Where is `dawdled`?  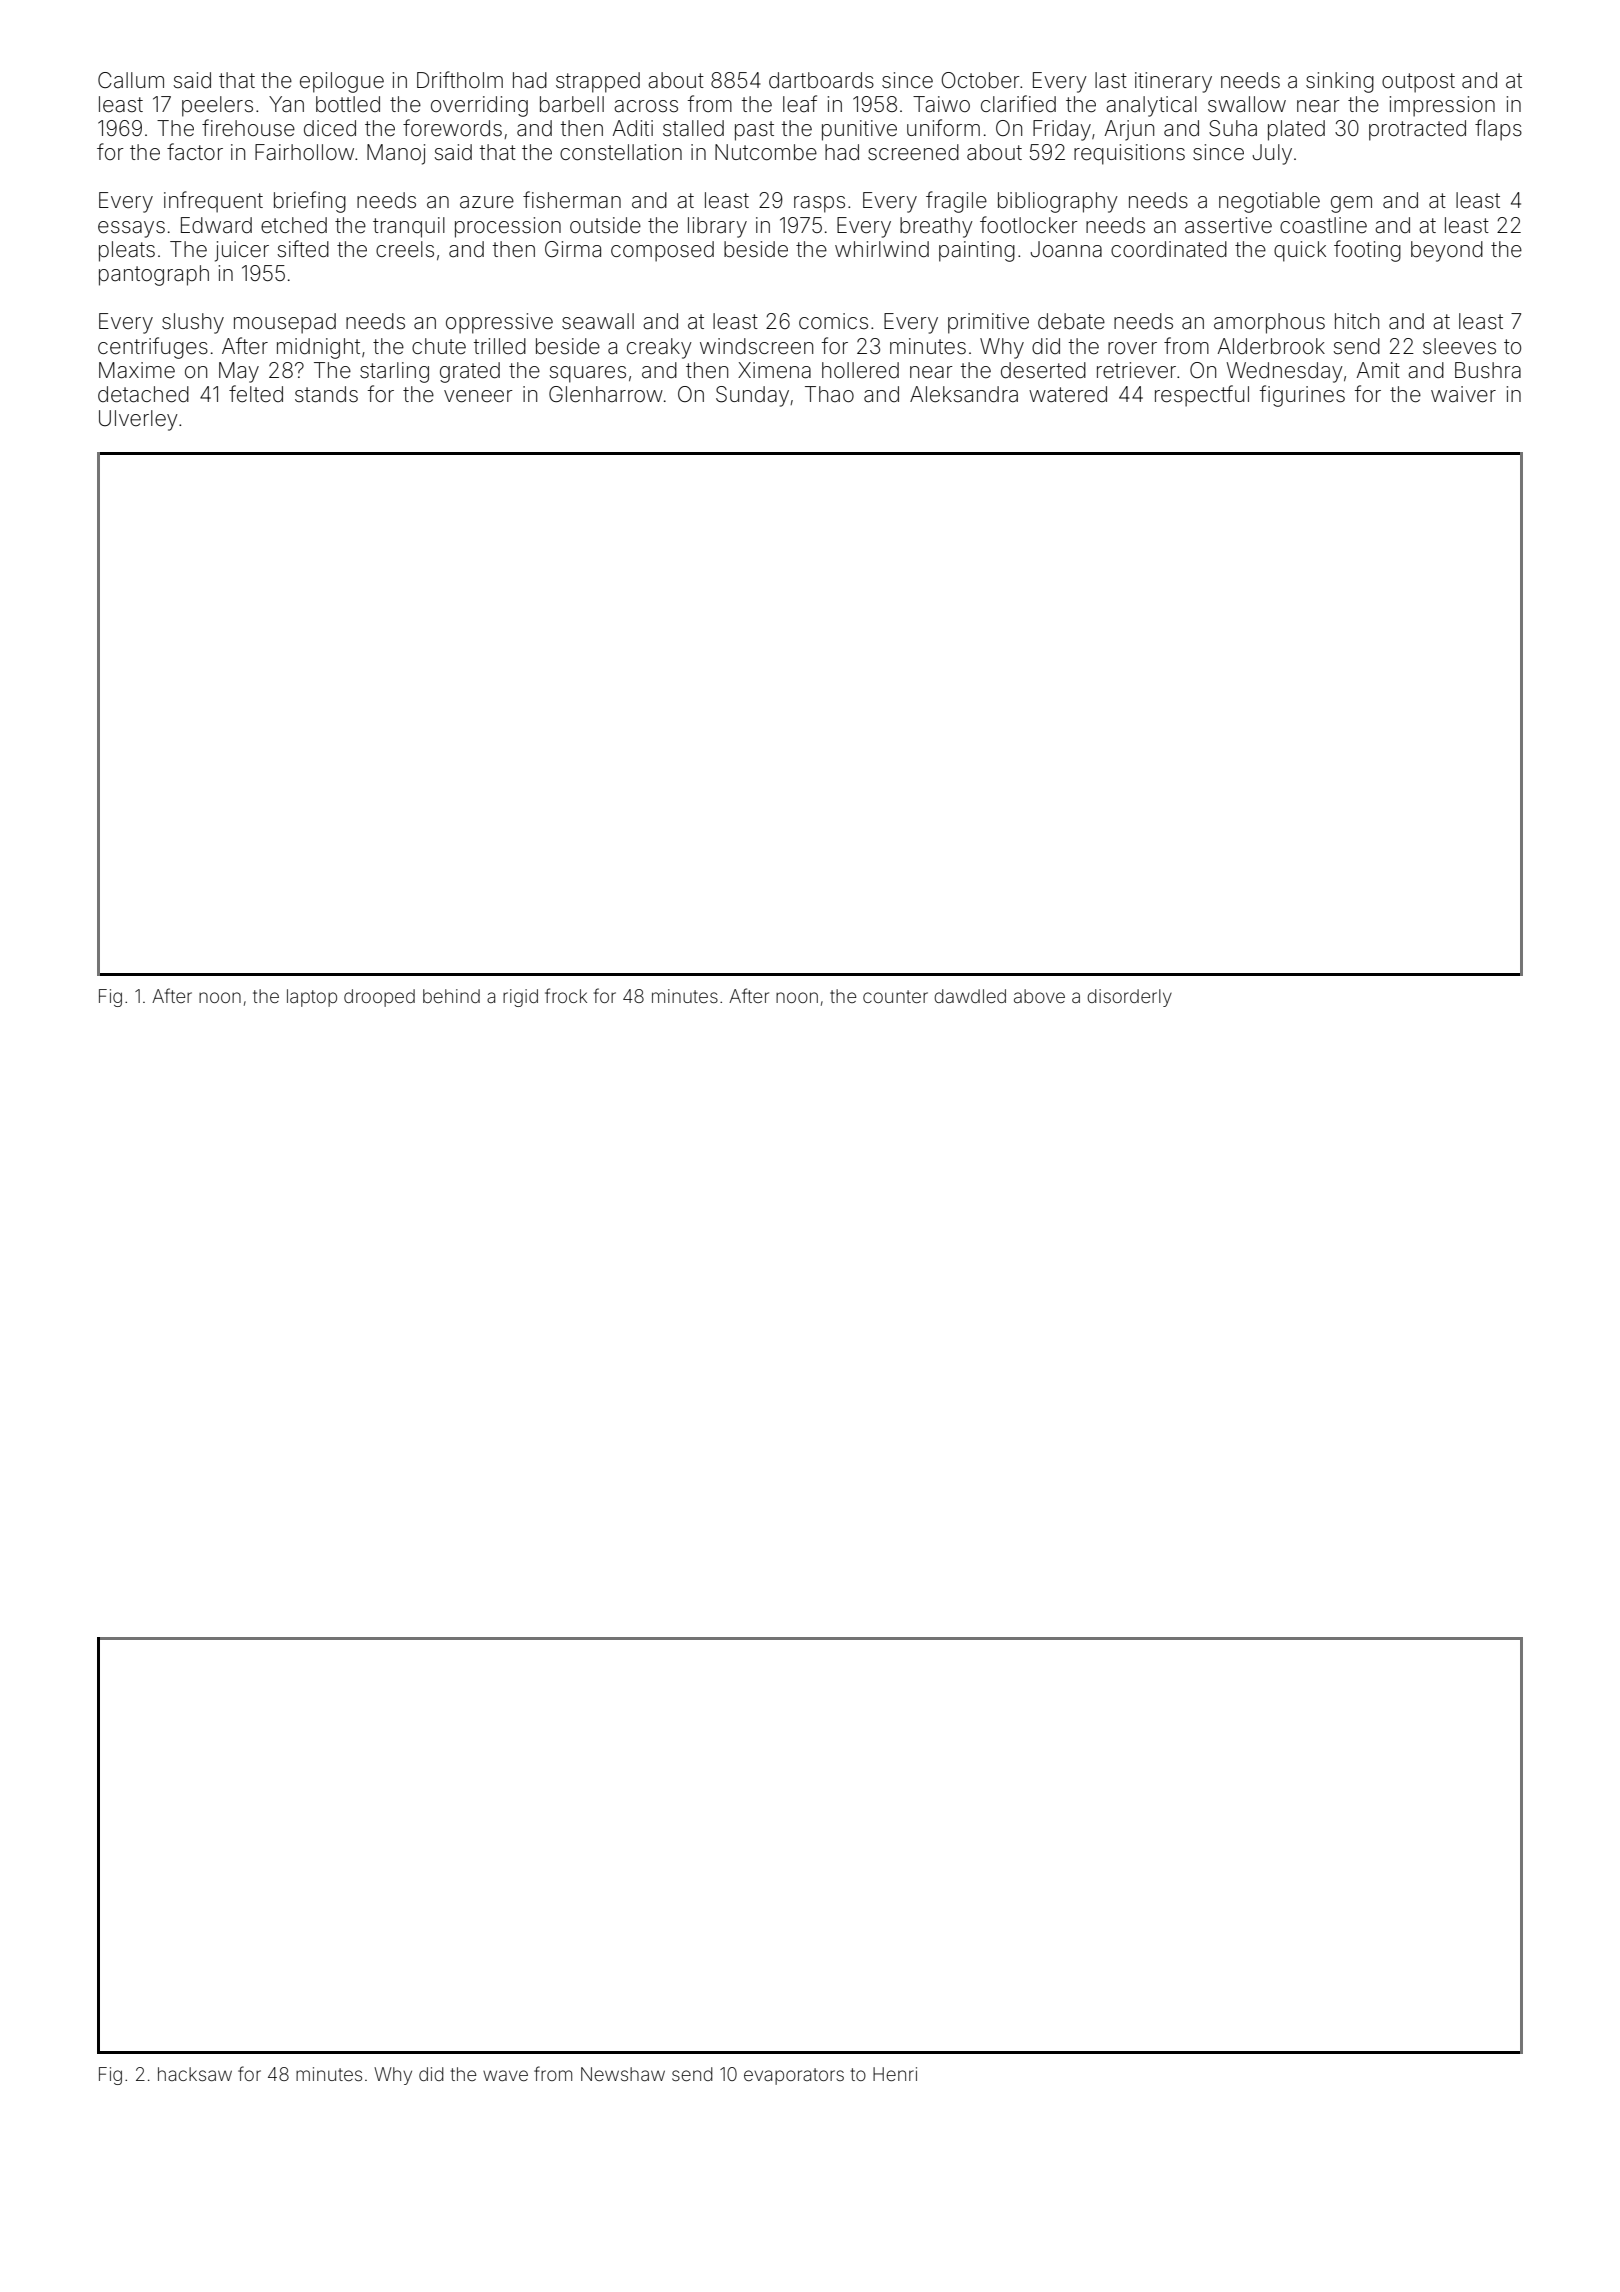 dawdled is located at coordinates (970, 996).
